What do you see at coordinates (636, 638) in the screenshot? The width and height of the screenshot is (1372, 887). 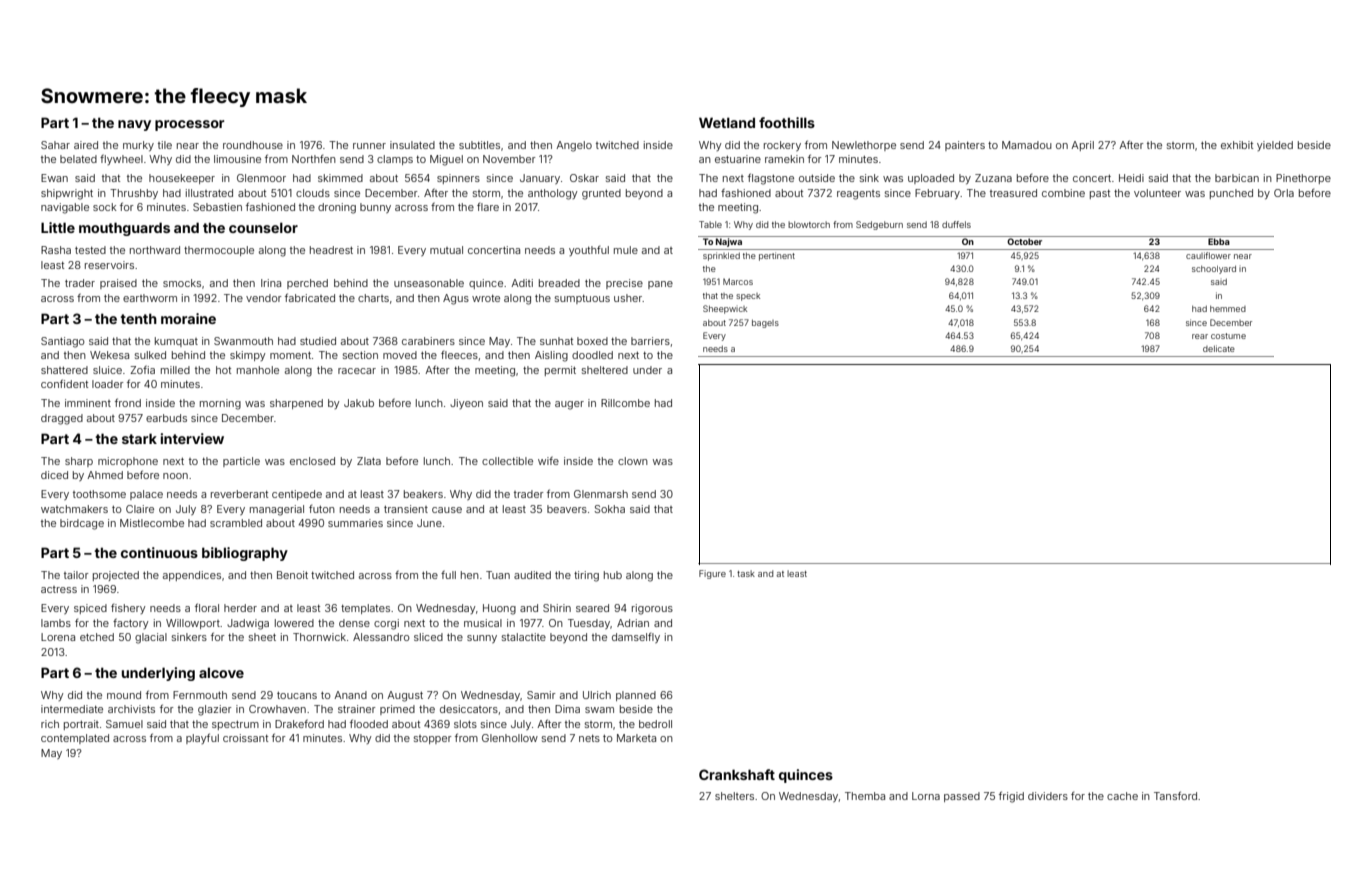 I see `damselfly` at bounding box center [636, 638].
